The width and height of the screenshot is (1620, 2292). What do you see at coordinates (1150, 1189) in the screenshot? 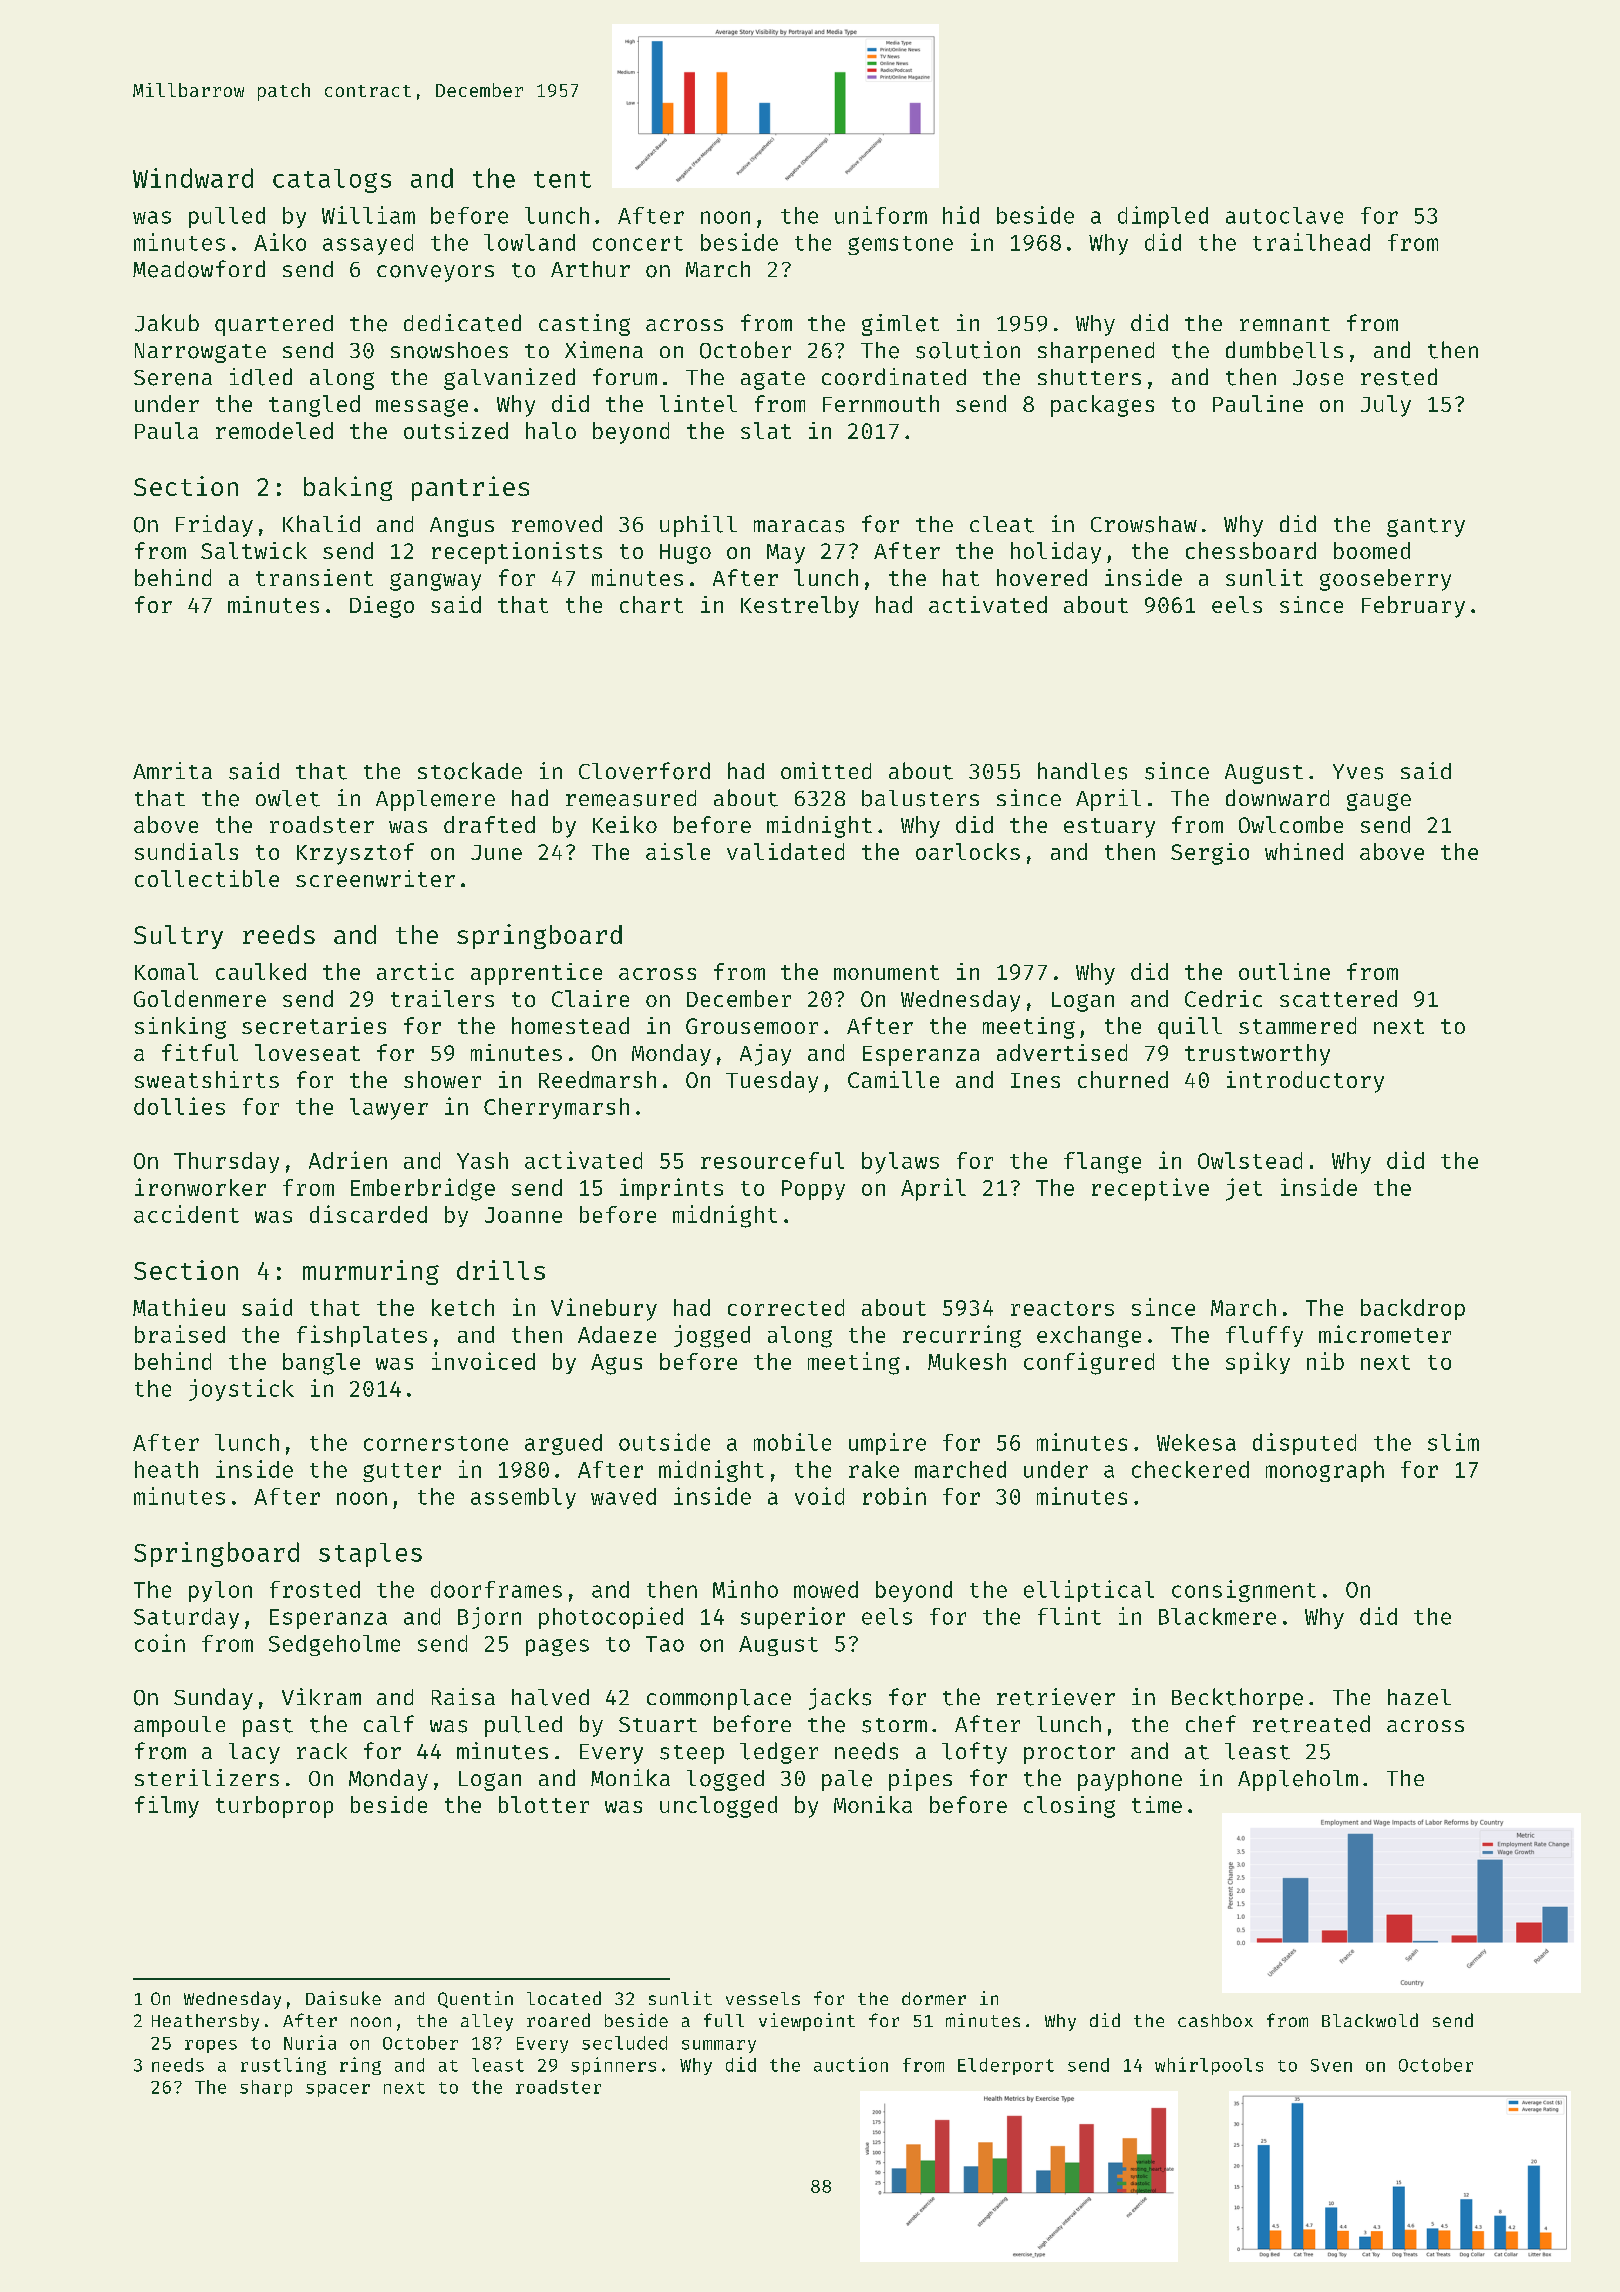
I see `receptive` at bounding box center [1150, 1189].
